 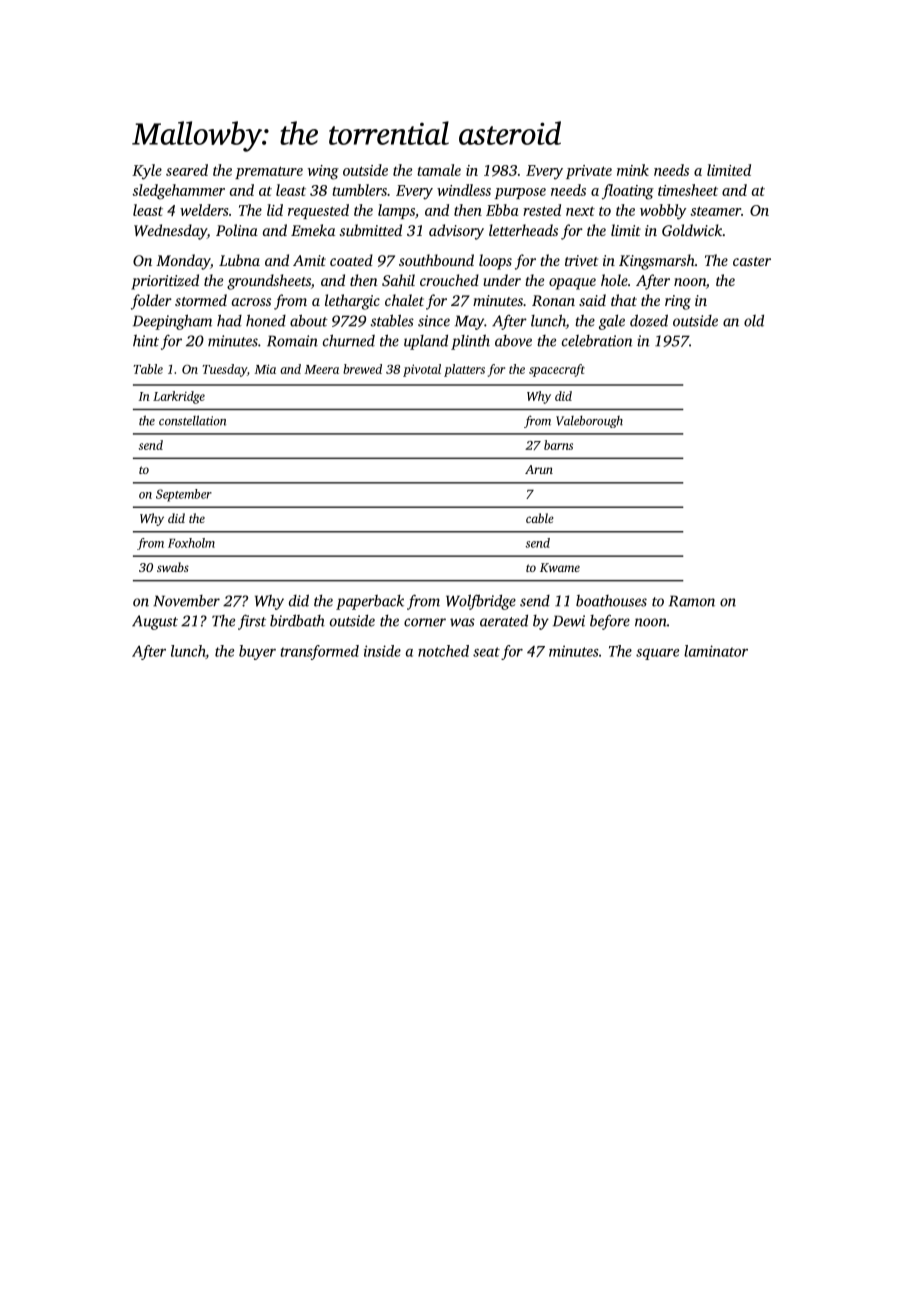 I want to click on Tuesday, so click(x=224, y=370).
